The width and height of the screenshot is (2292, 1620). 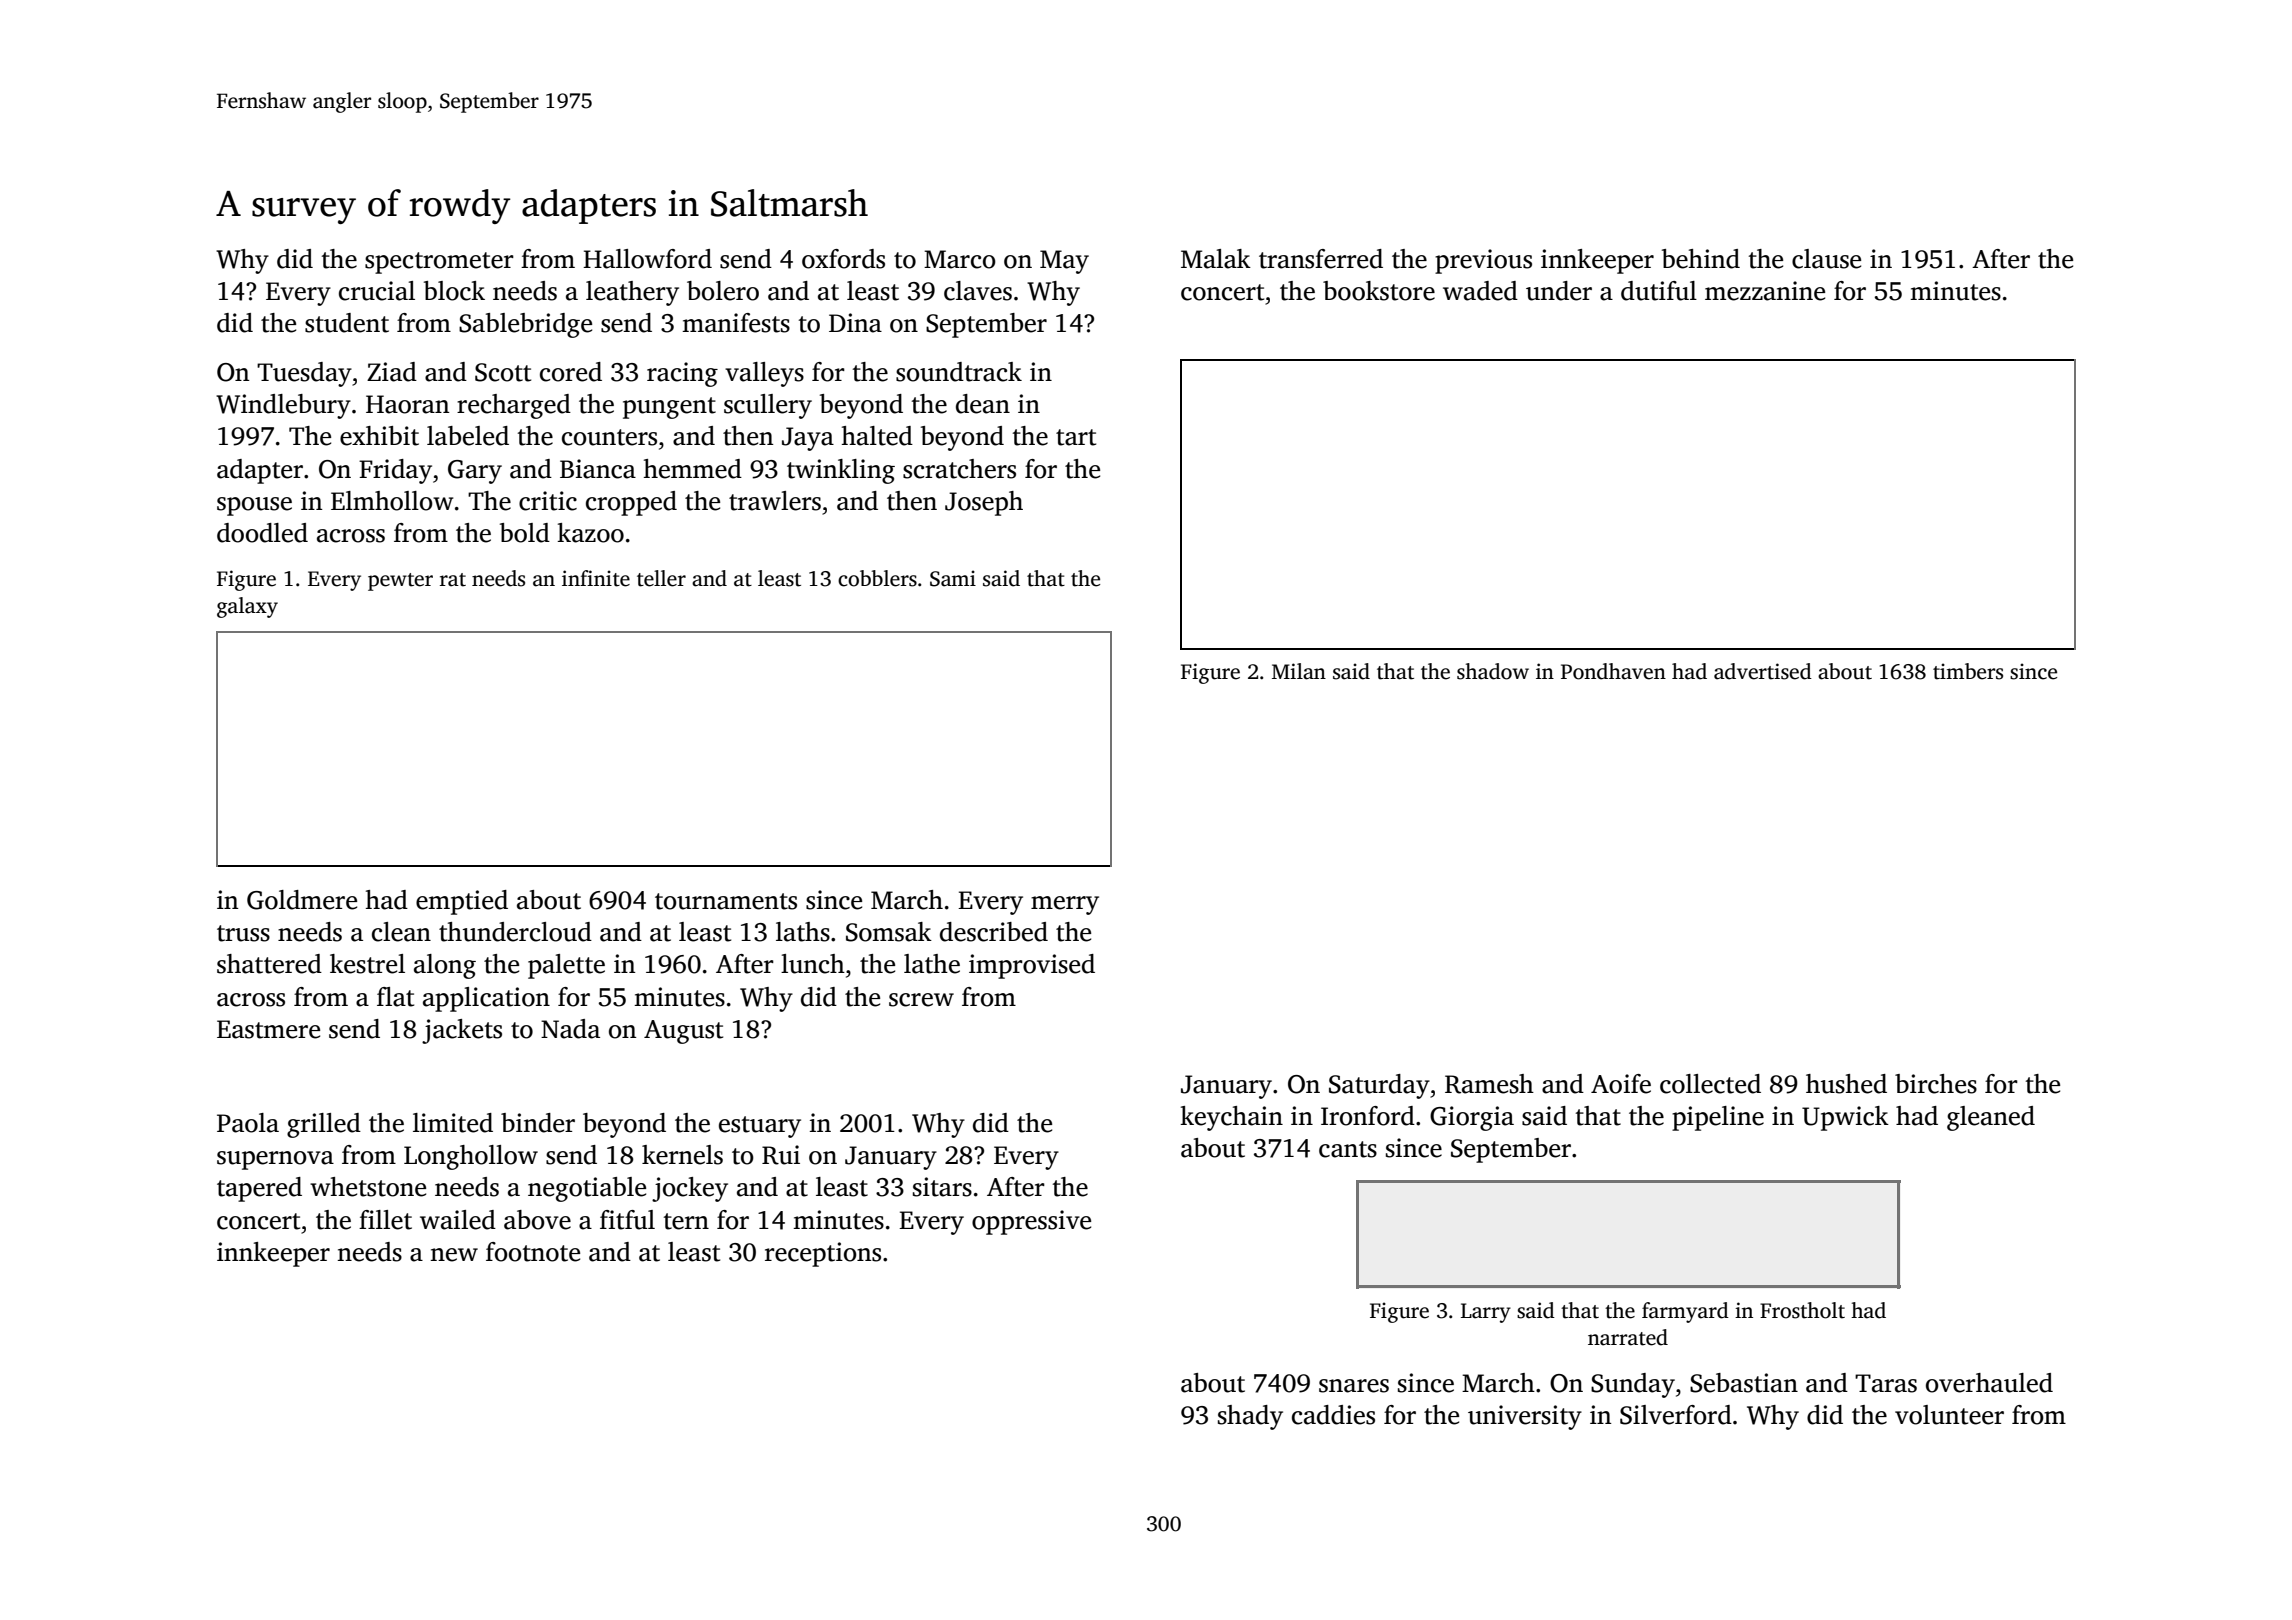 What do you see at coordinates (1765, 291) in the screenshot?
I see `mezzanine` at bounding box center [1765, 291].
